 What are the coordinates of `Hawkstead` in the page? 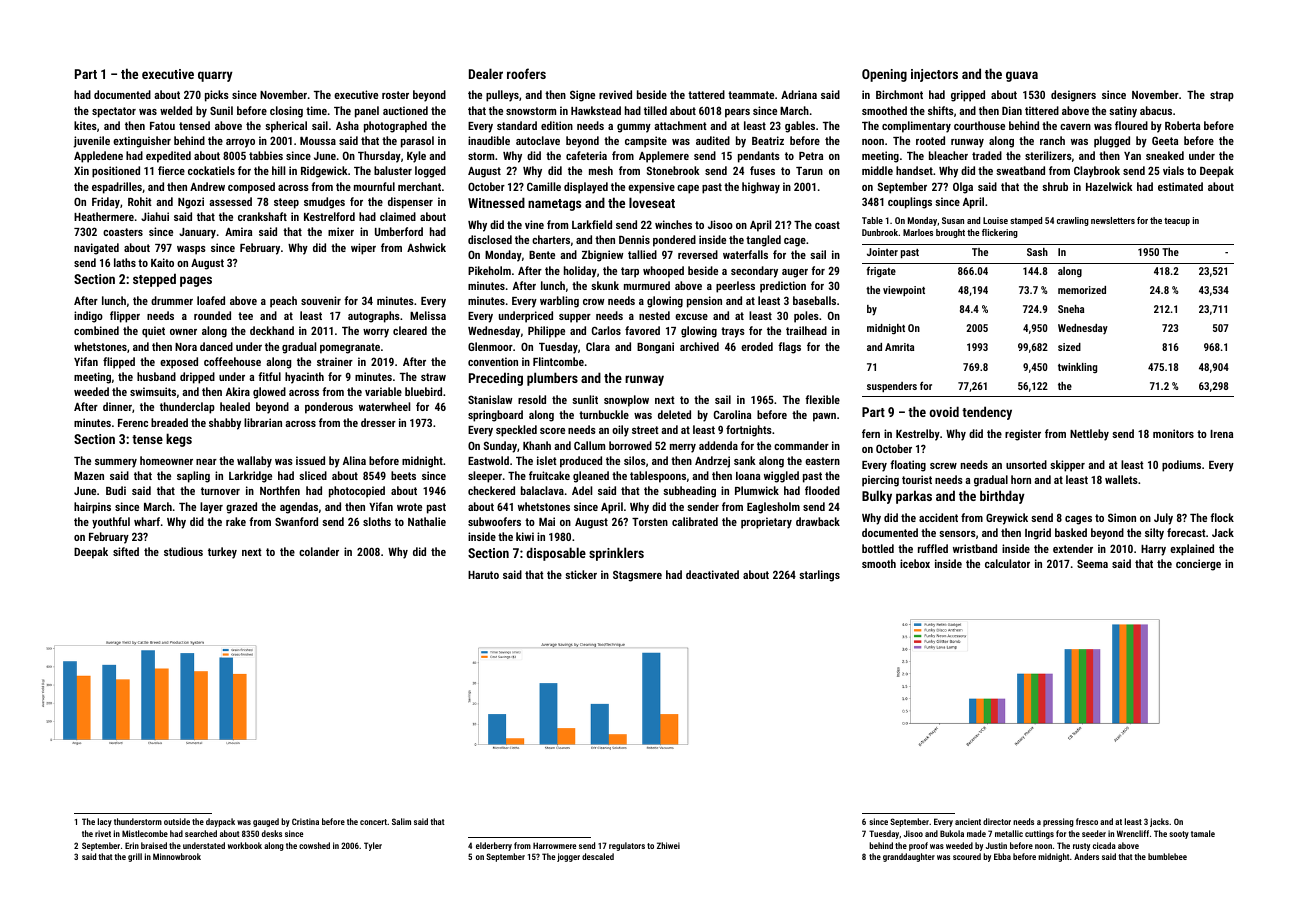 It's located at (596, 110).
